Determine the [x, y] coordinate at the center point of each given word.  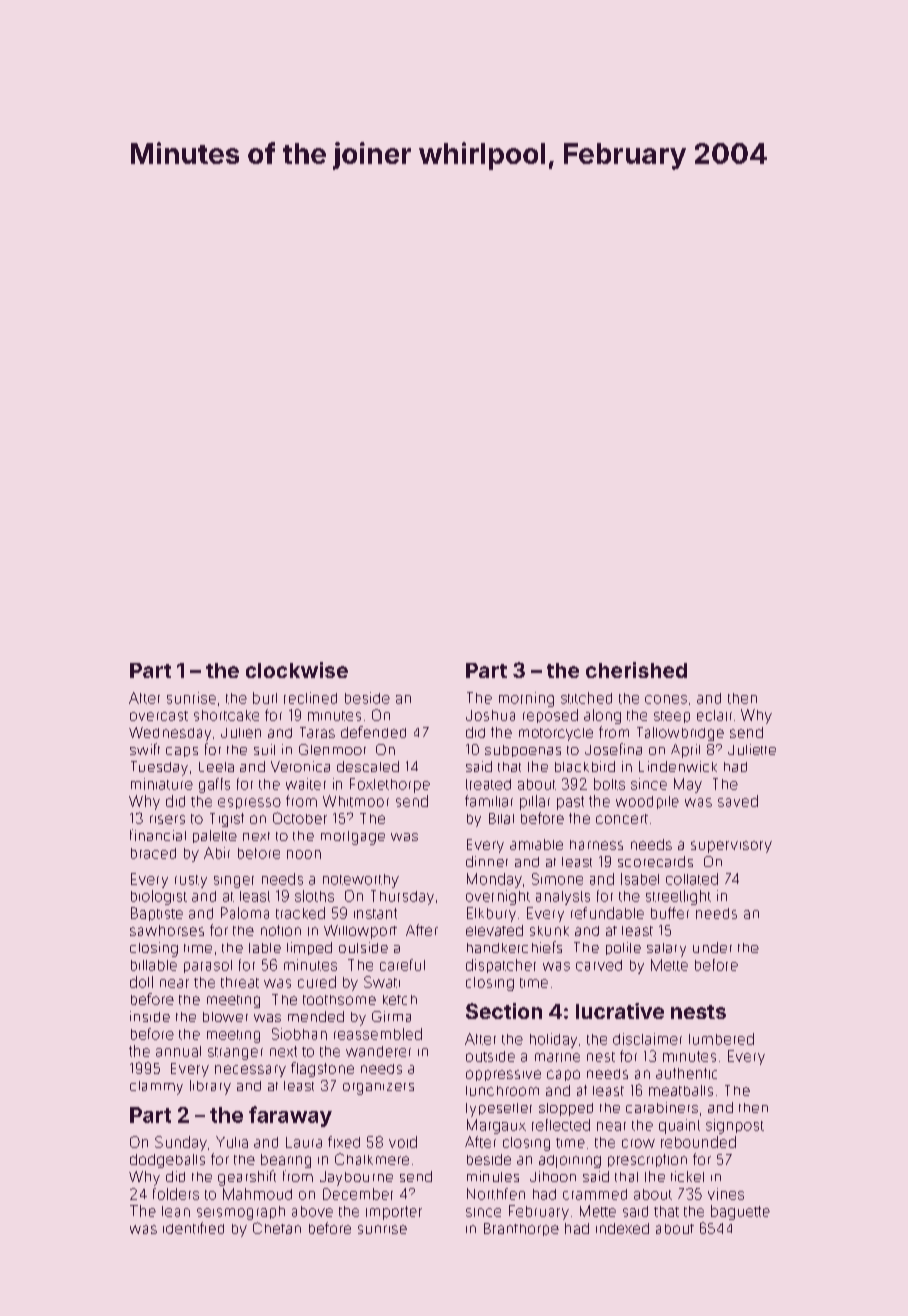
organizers [378, 1089]
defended [373, 732]
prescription [647, 1160]
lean [176, 1211]
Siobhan [299, 1034]
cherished [636, 670]
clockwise [297, 670]
